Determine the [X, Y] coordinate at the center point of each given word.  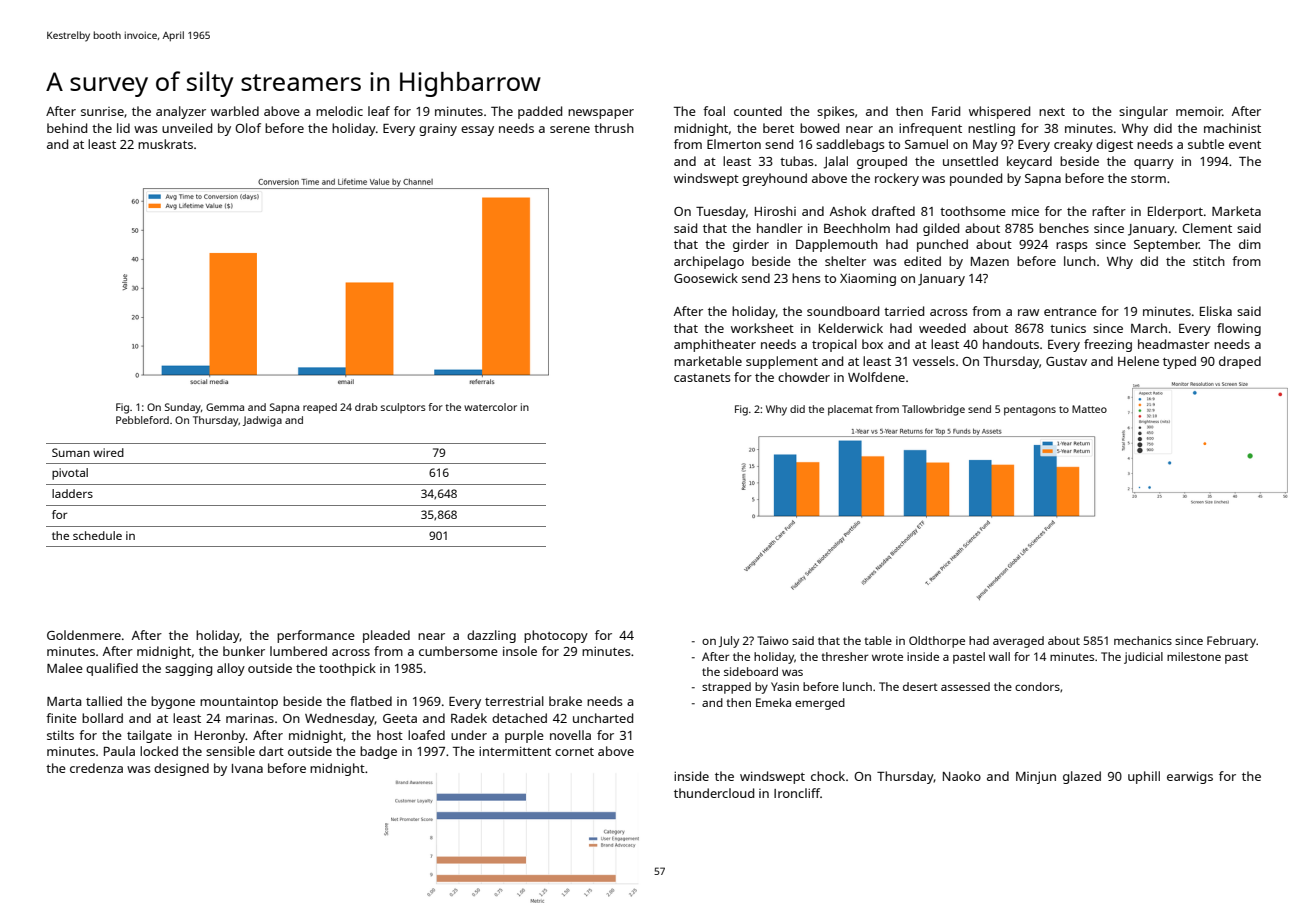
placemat [850, 410]
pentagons [1030, 411]
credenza [96, 768]
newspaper [601, 114]
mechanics [1143, 640]
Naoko [962, 776]
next [1052, 112]
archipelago [709, 262]
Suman [71, 452]
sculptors [403, 408]
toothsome [973, 211]
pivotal [70, 474]
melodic [339, 111]
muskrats [165, 144]
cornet [574, 752]
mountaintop [239, 702]
